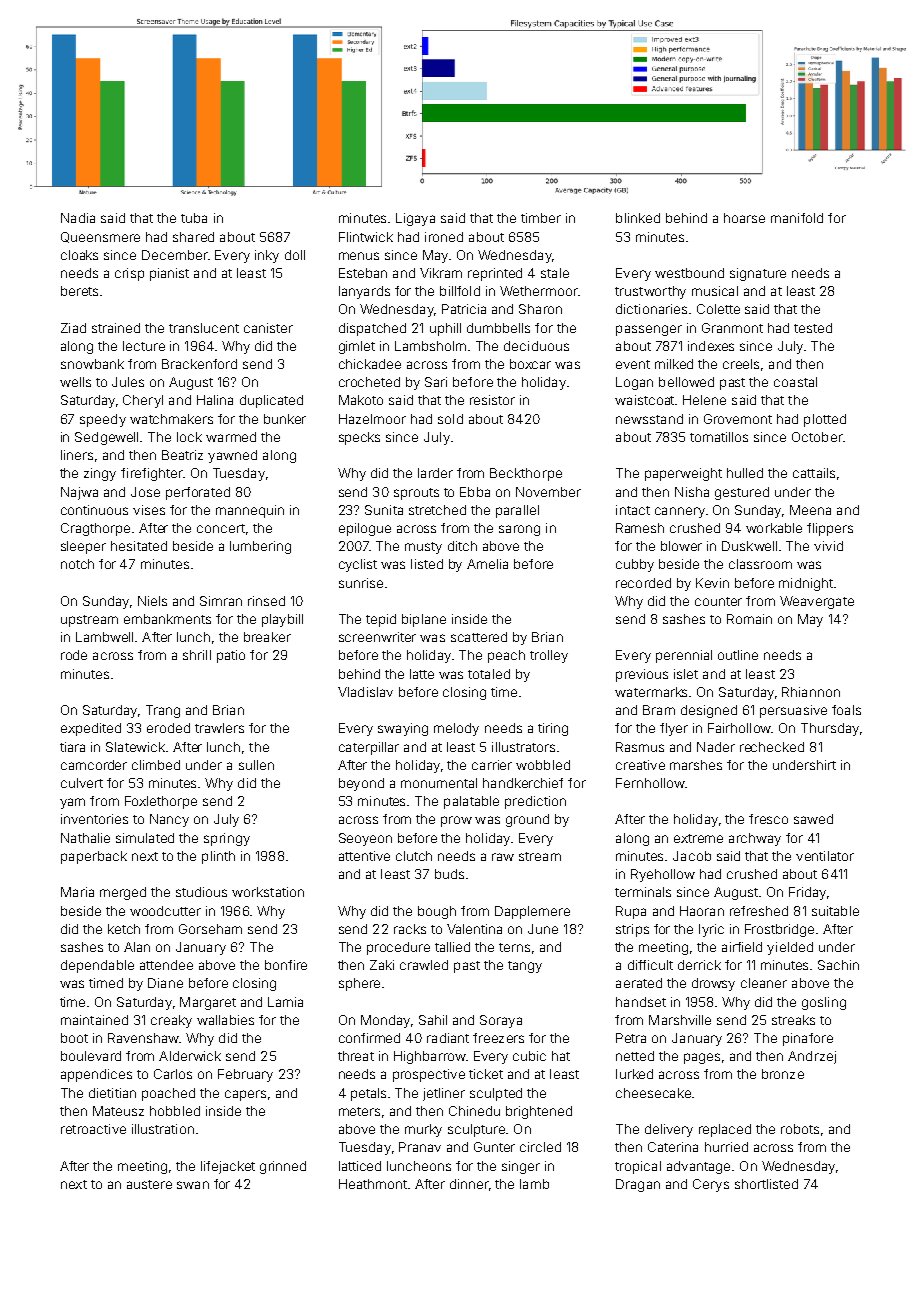 The height and width of the image is (1308, 924). I want to click on swan, so click(193, 1185).
